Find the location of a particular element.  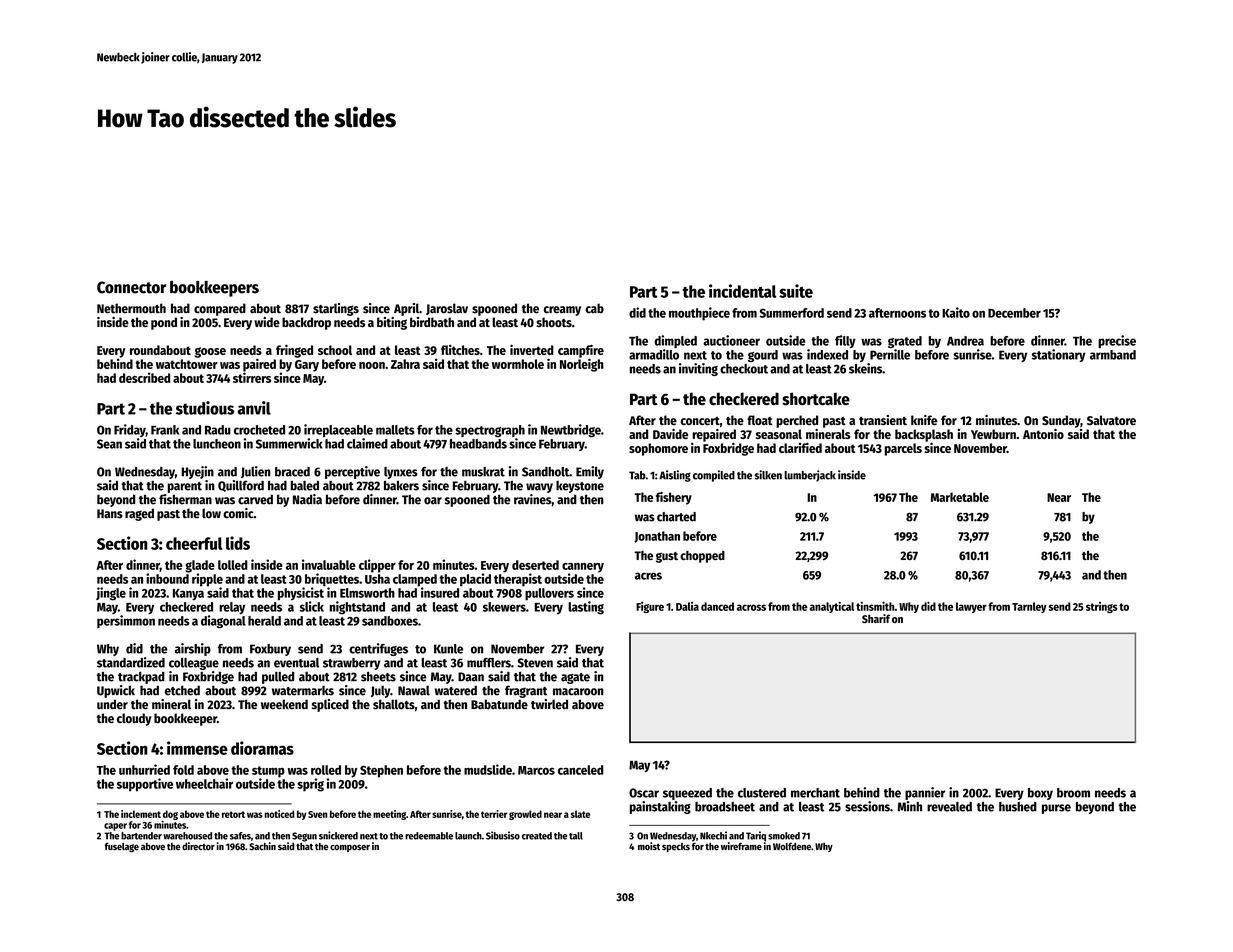

compared is located at coordinates (220, 309).
